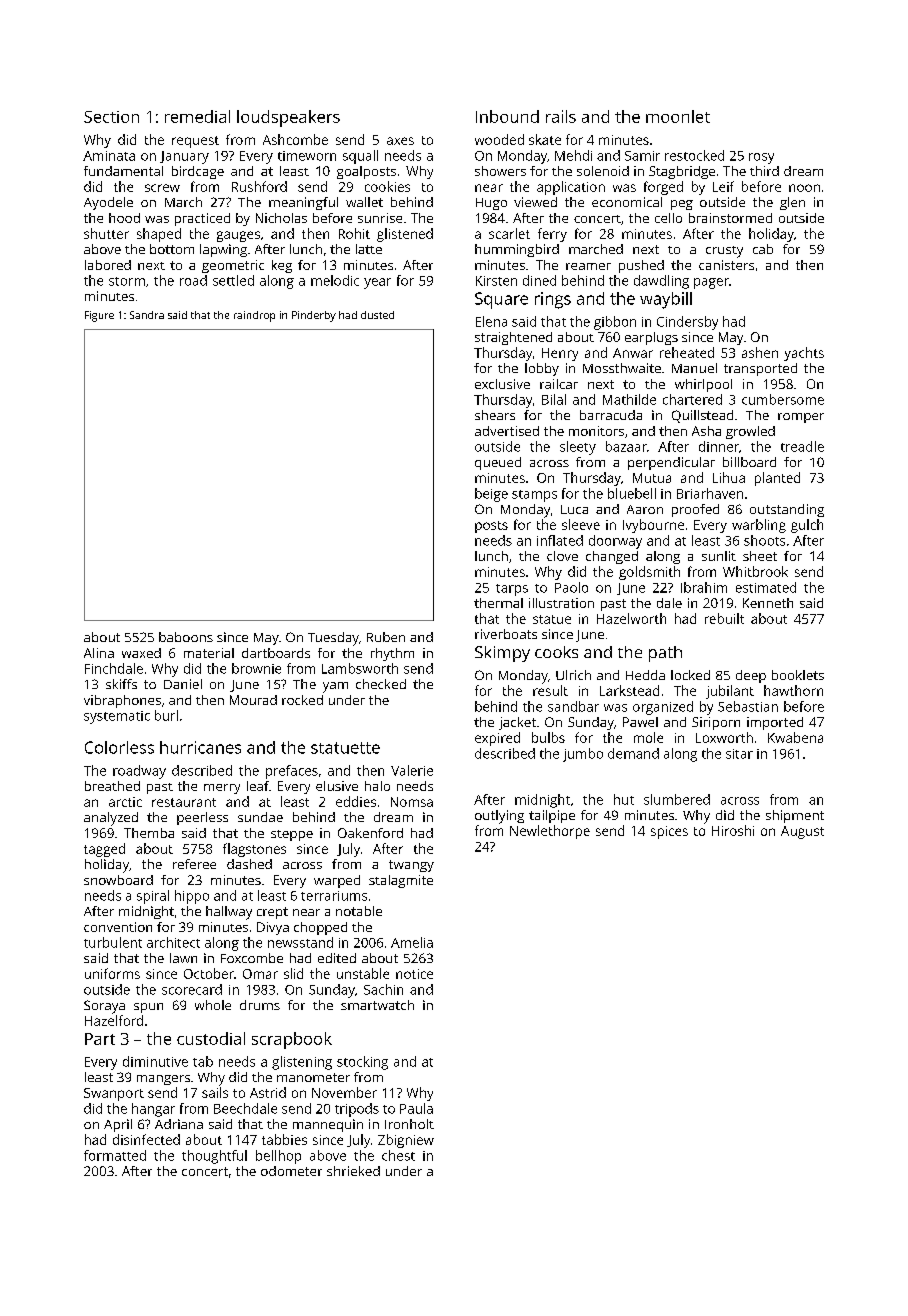  Describe the element at coordinates (202, 818) in the screenshot. I see `peerless` at that location.
